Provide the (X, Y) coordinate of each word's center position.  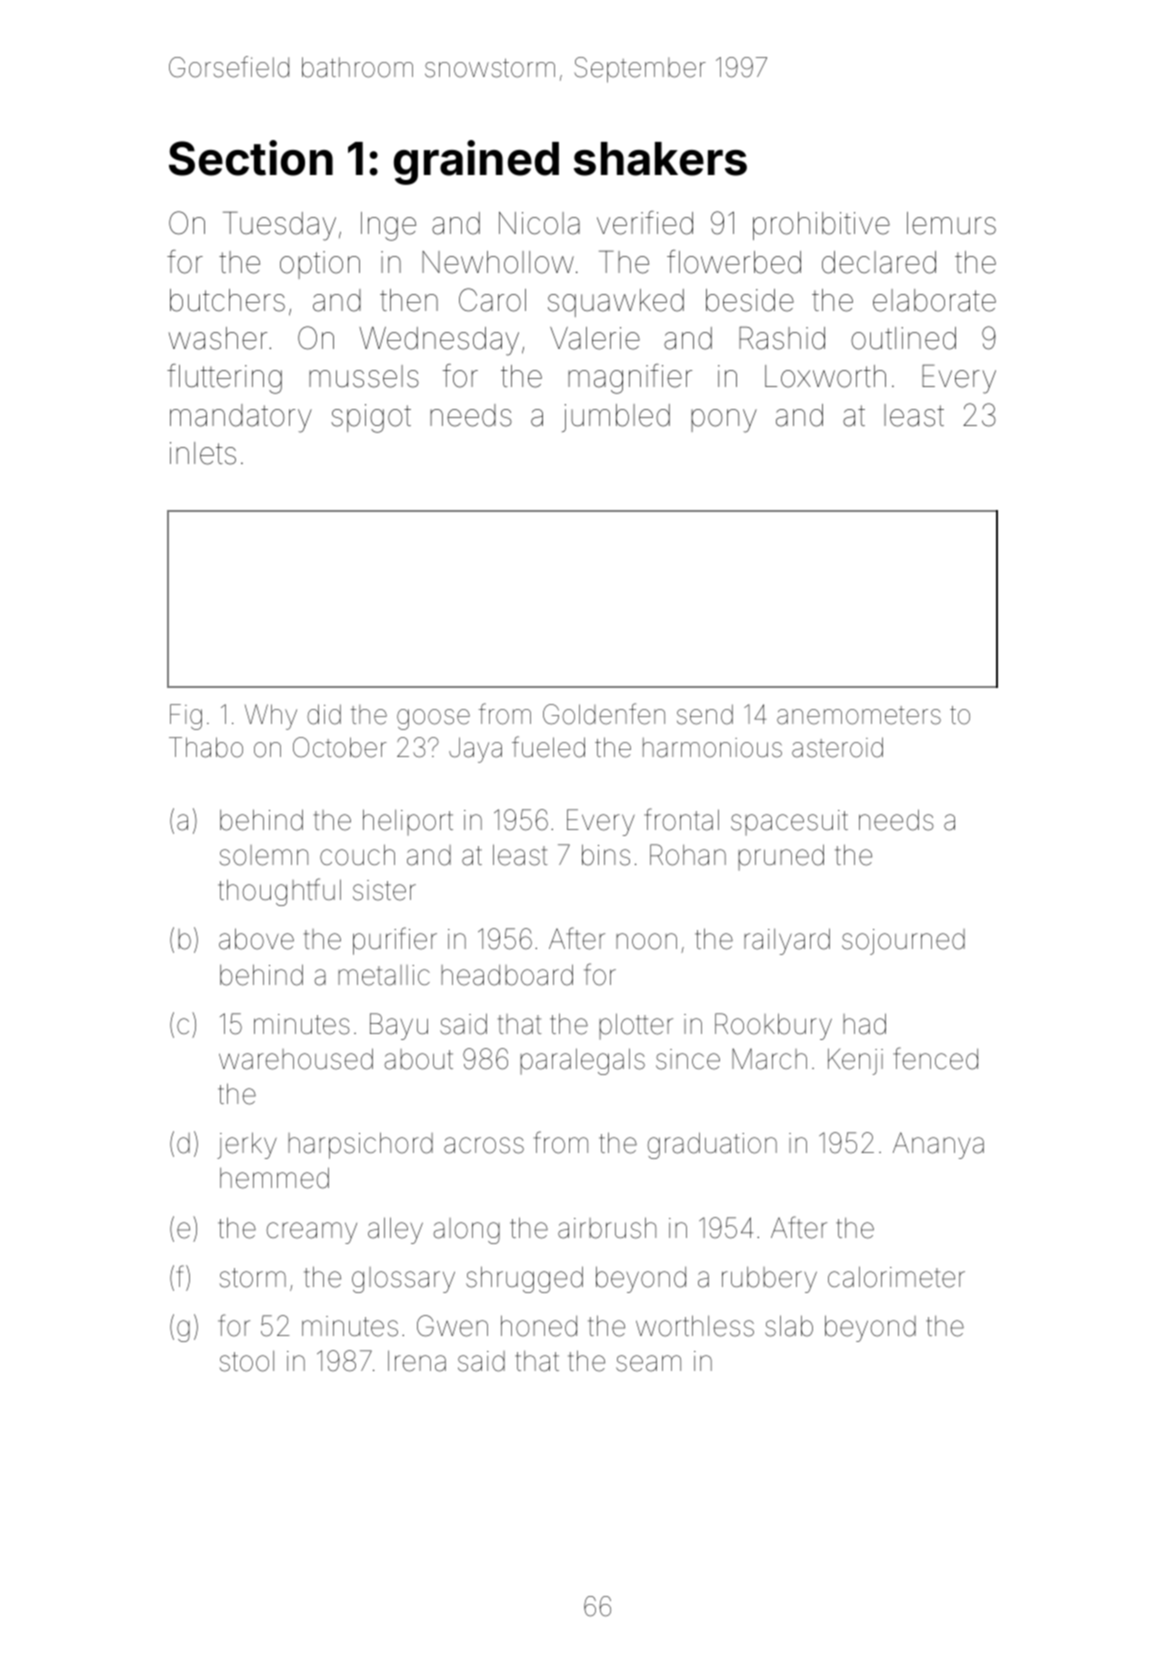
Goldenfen (604, 714)
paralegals (582, 1061)
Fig (186, 717)
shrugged (524, 1279)
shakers (660, 159)
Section (251, 158)
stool (247, 1361)
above (256, 939)
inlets (203, 453)
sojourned (903, 942)
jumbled (616, 418)
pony (724, 421)
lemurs (951, 223)
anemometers (859, 715)
